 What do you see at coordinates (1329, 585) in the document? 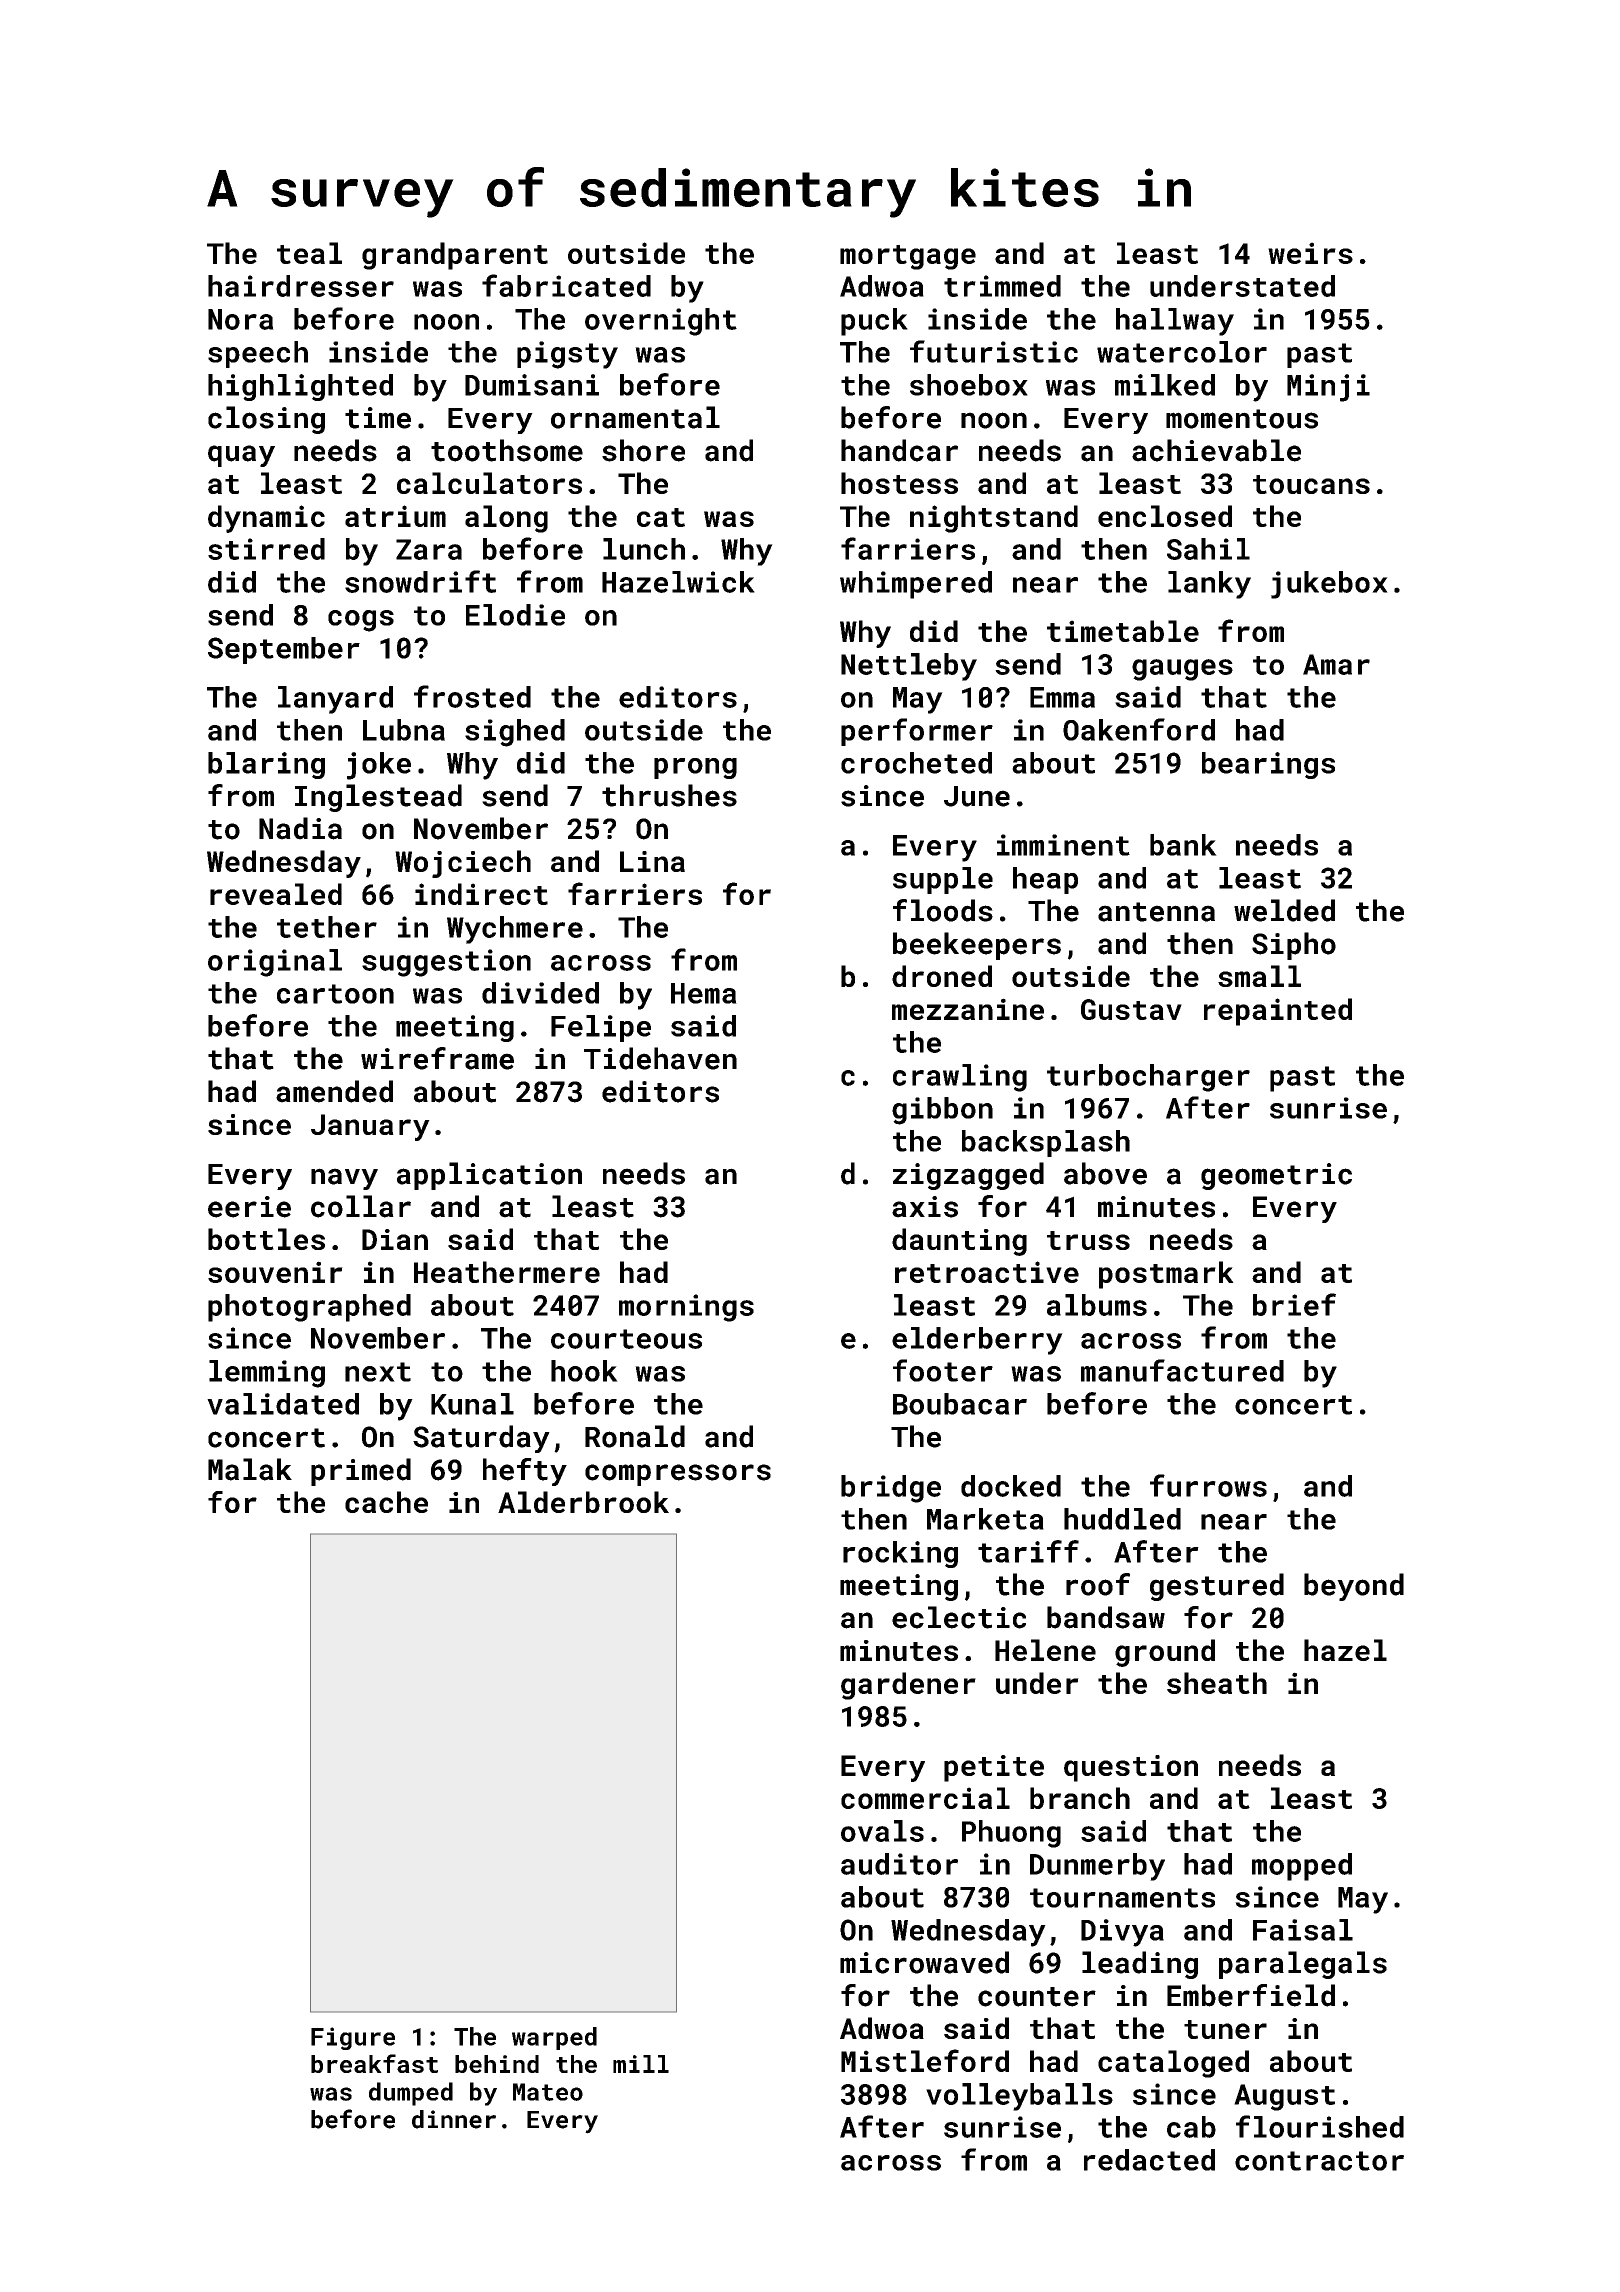
I see `jukebox` at bounding box center [1329, 585].
